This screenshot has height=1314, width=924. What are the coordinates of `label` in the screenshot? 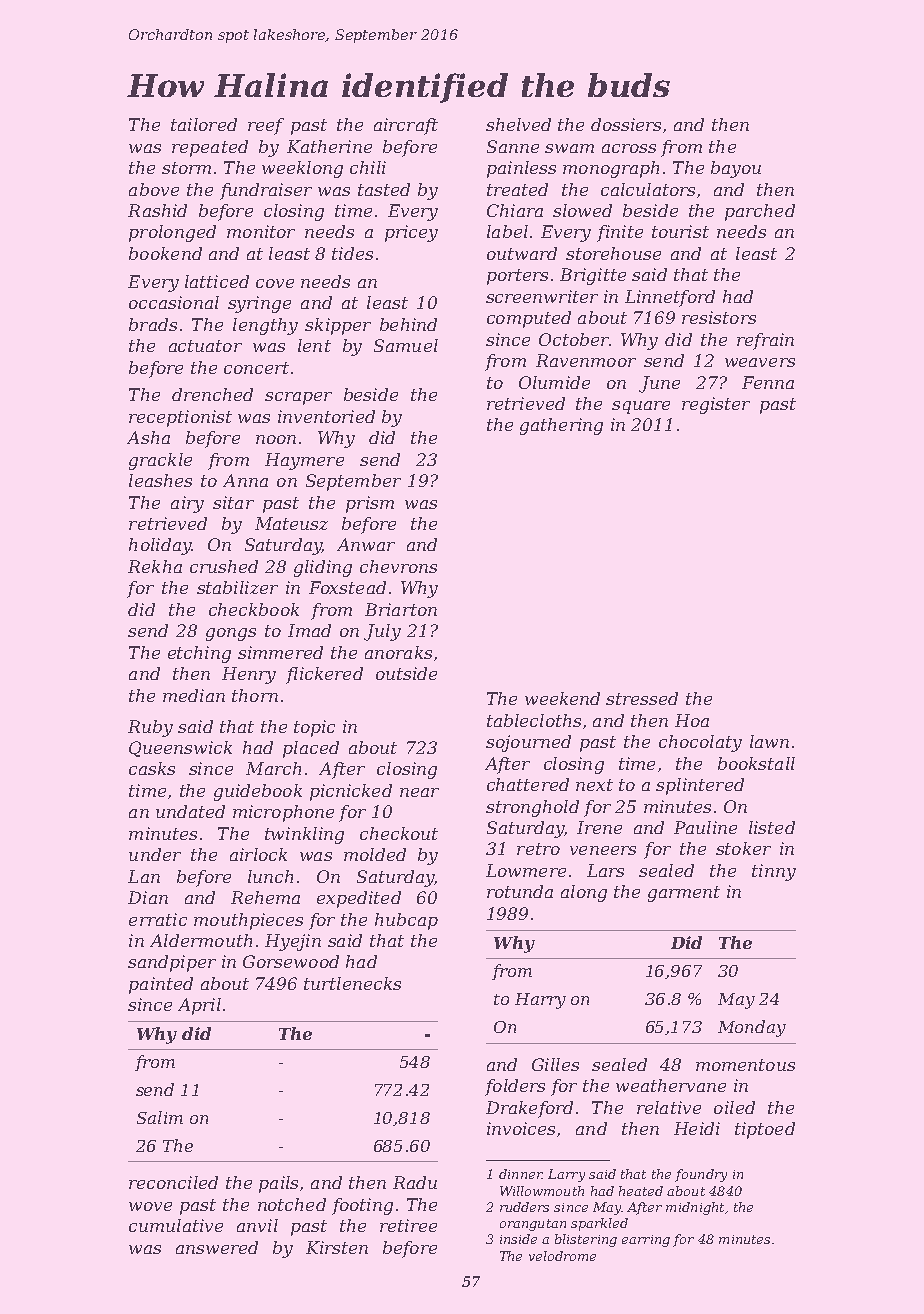 It's located at (507, 231).
